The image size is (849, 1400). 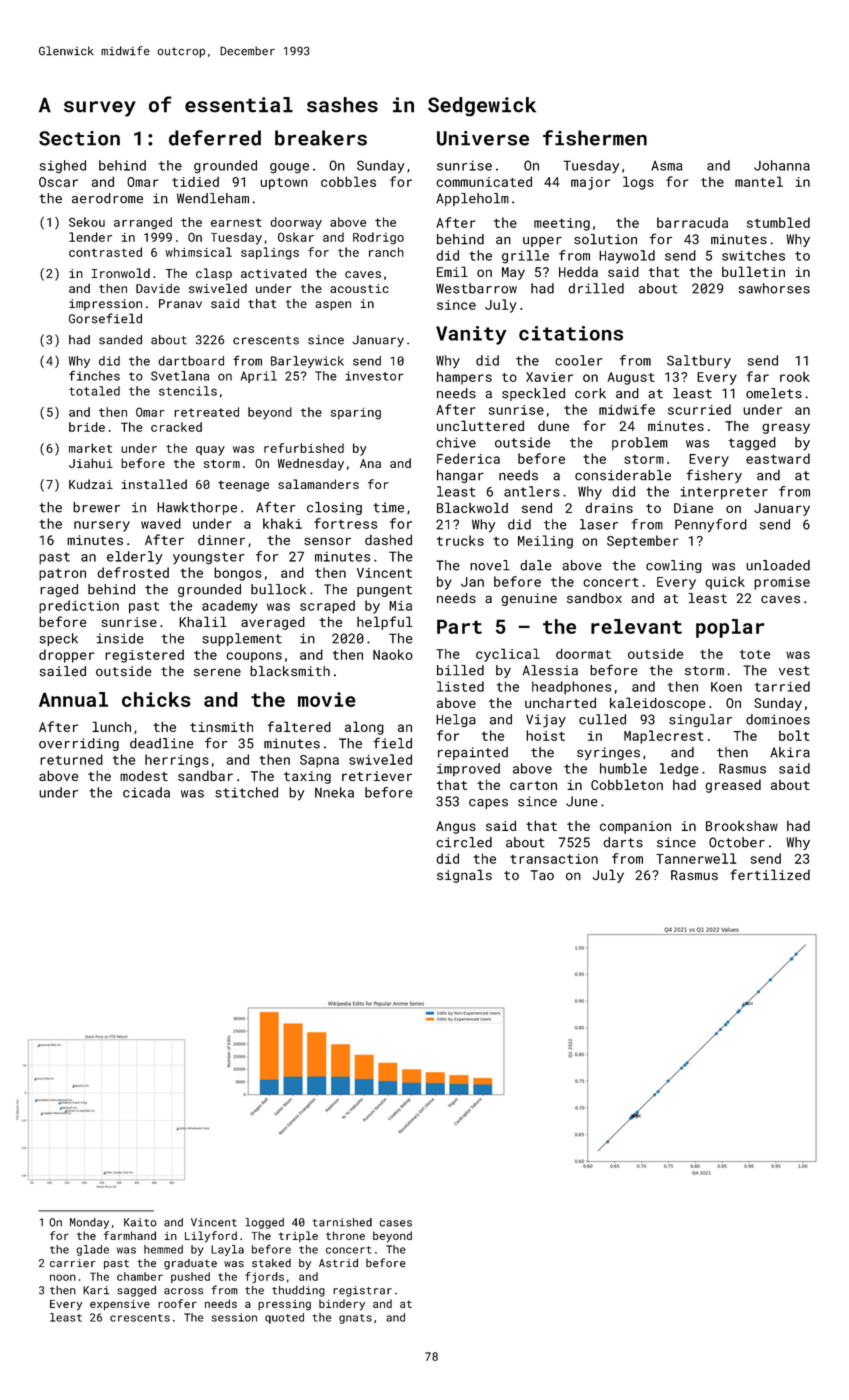 I want to click on Section, so click(x=79, y=138).
